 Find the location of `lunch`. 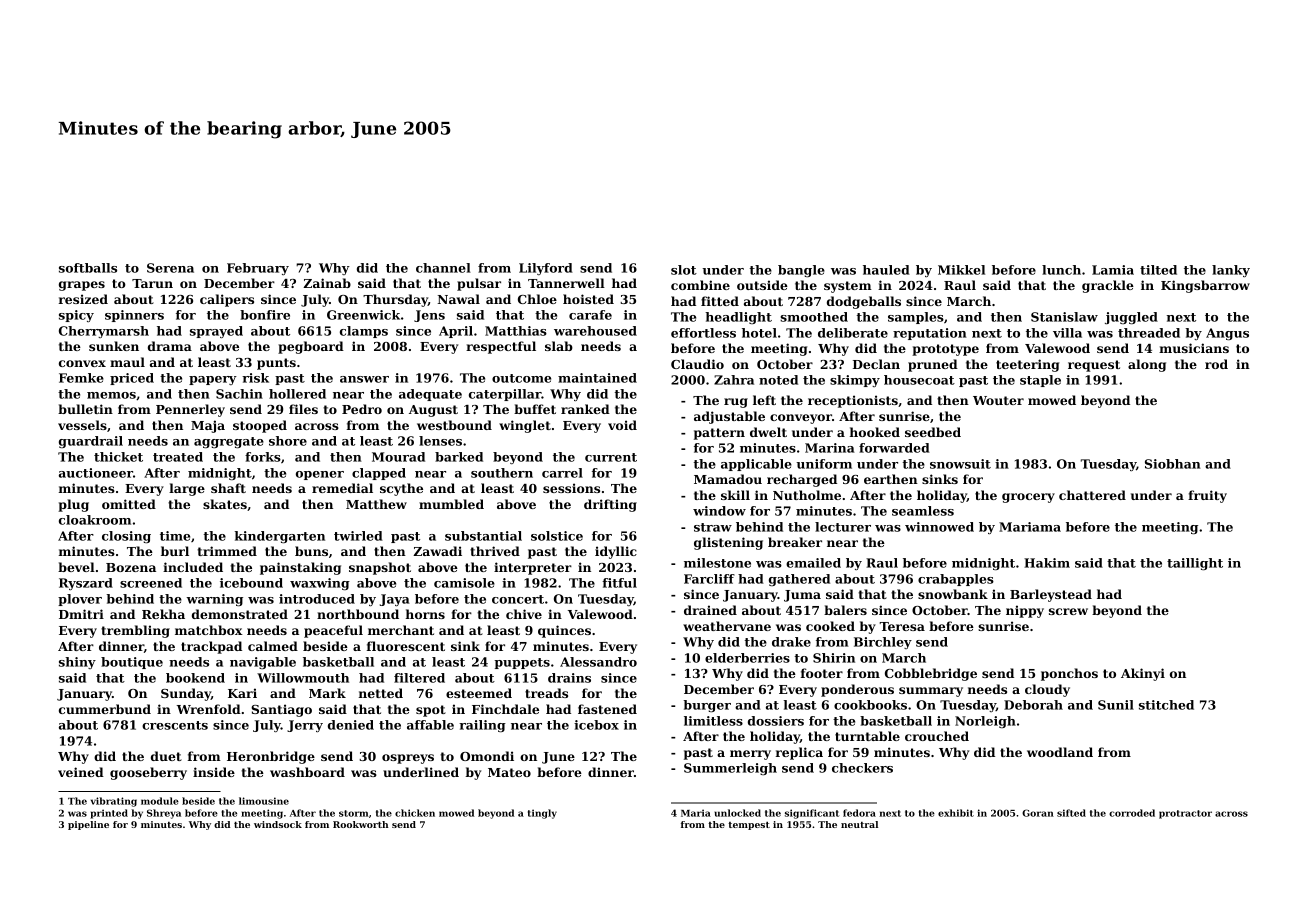

lunch is located at coordinates (1061, 270).
